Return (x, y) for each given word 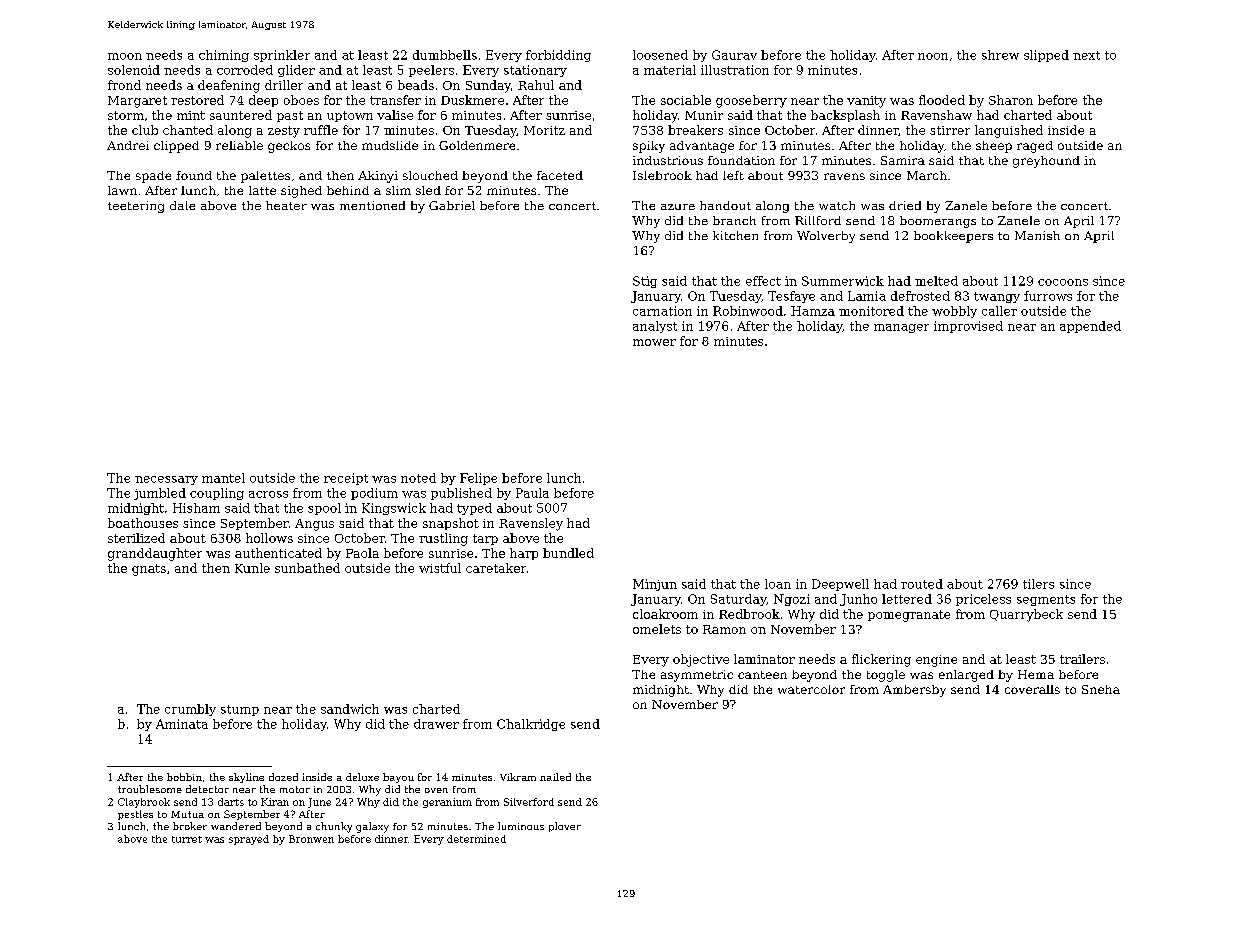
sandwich (350, 709)
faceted (560, 175)
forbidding (558, 56)
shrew (1000, 55)
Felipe (478, 479)
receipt (346, 479)
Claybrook (144, 803)
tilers (1038, 584)
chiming (224, 56)
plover (565, 827)
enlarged (966, 676)
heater (286, 205)
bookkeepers (953, 237)
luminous (521, 826)
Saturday (738, 600)
